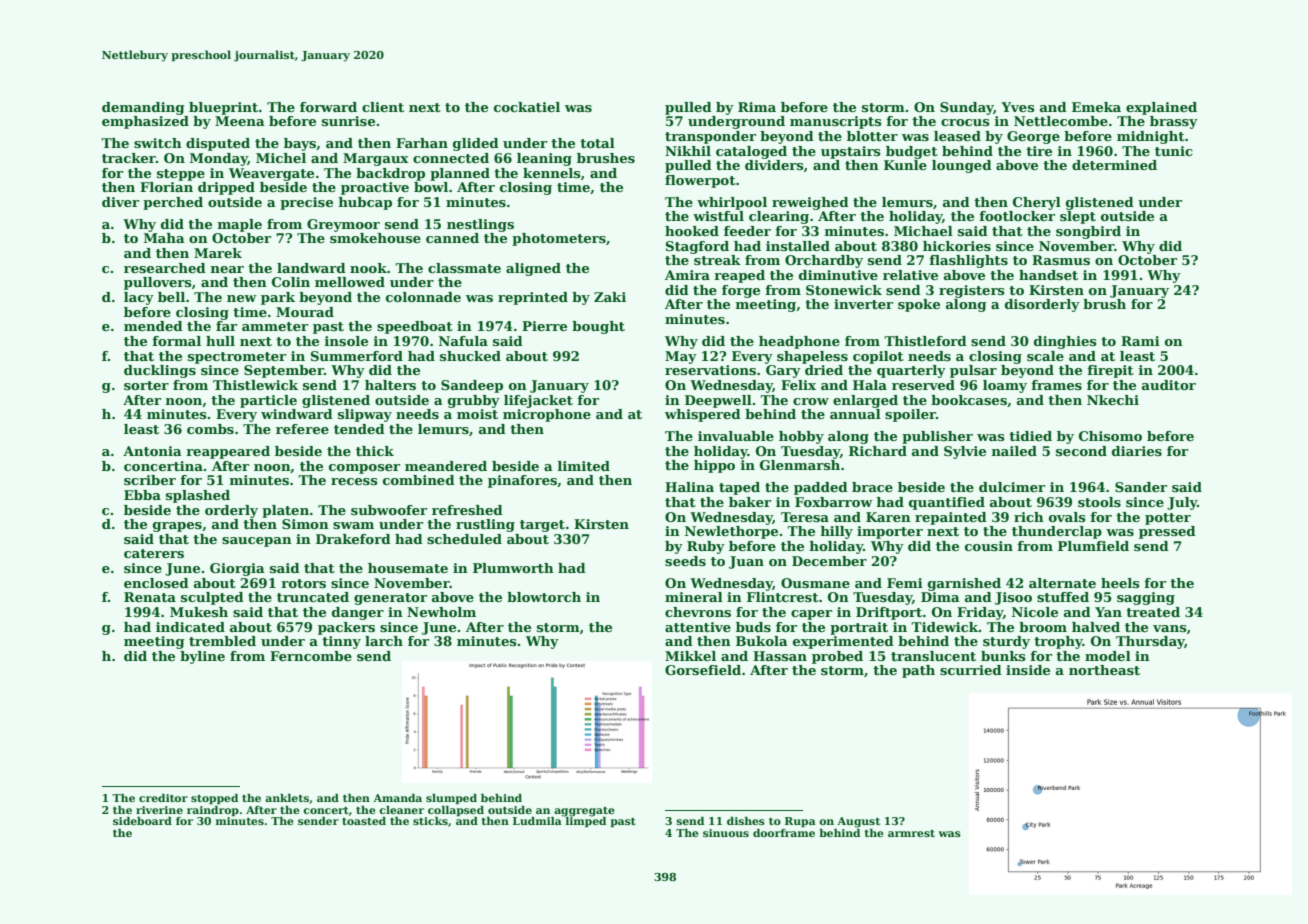  I want to click on cleaner, so click(401, 810).
